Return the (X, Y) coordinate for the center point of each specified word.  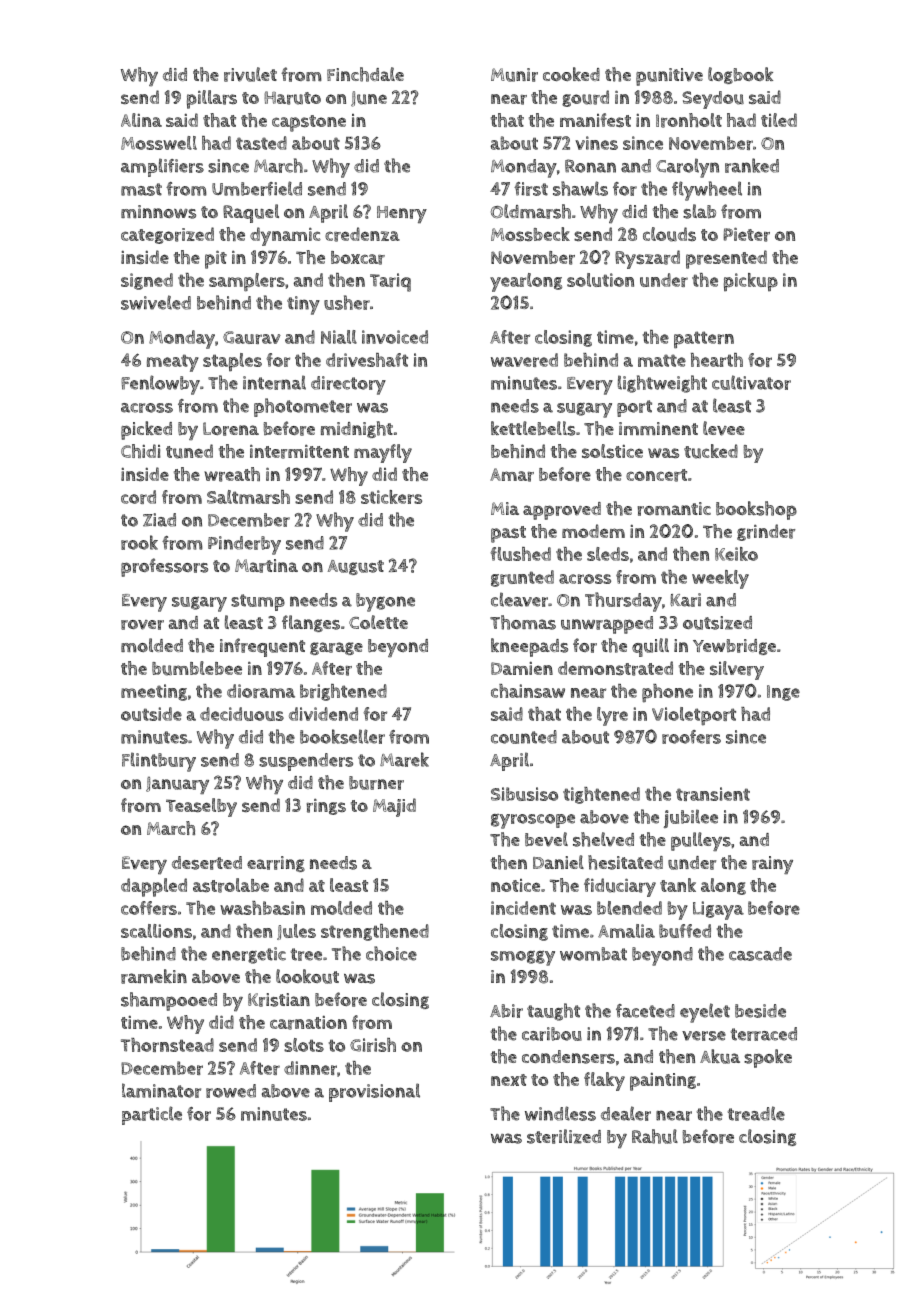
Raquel (251, 213)
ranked (752, 165)
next (509, 1080)
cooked (571, 74)
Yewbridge (734, 647)
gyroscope (533, 821)
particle (152, 1115)
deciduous (242, 714)
